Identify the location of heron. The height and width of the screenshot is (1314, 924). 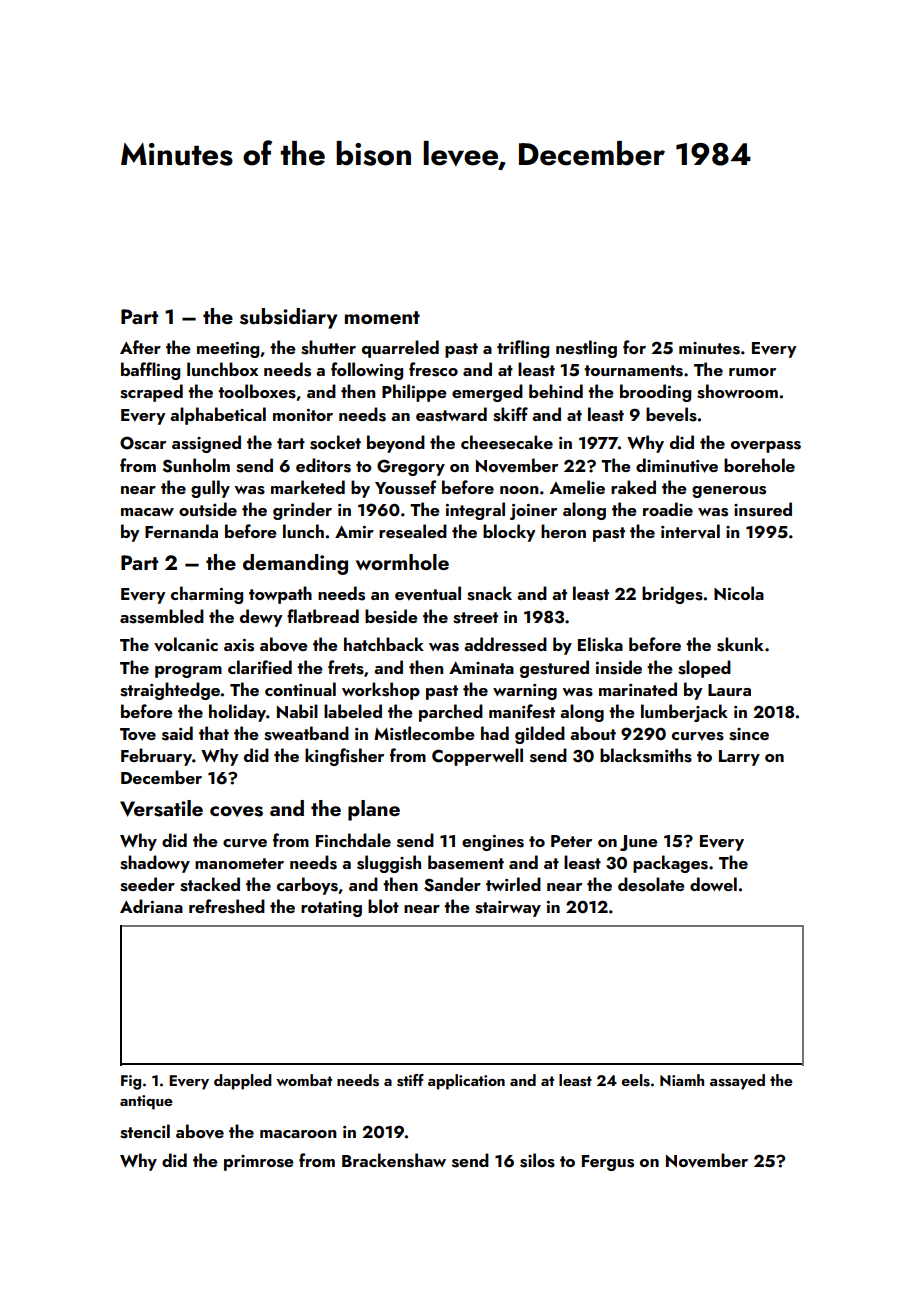
(563, 531).
